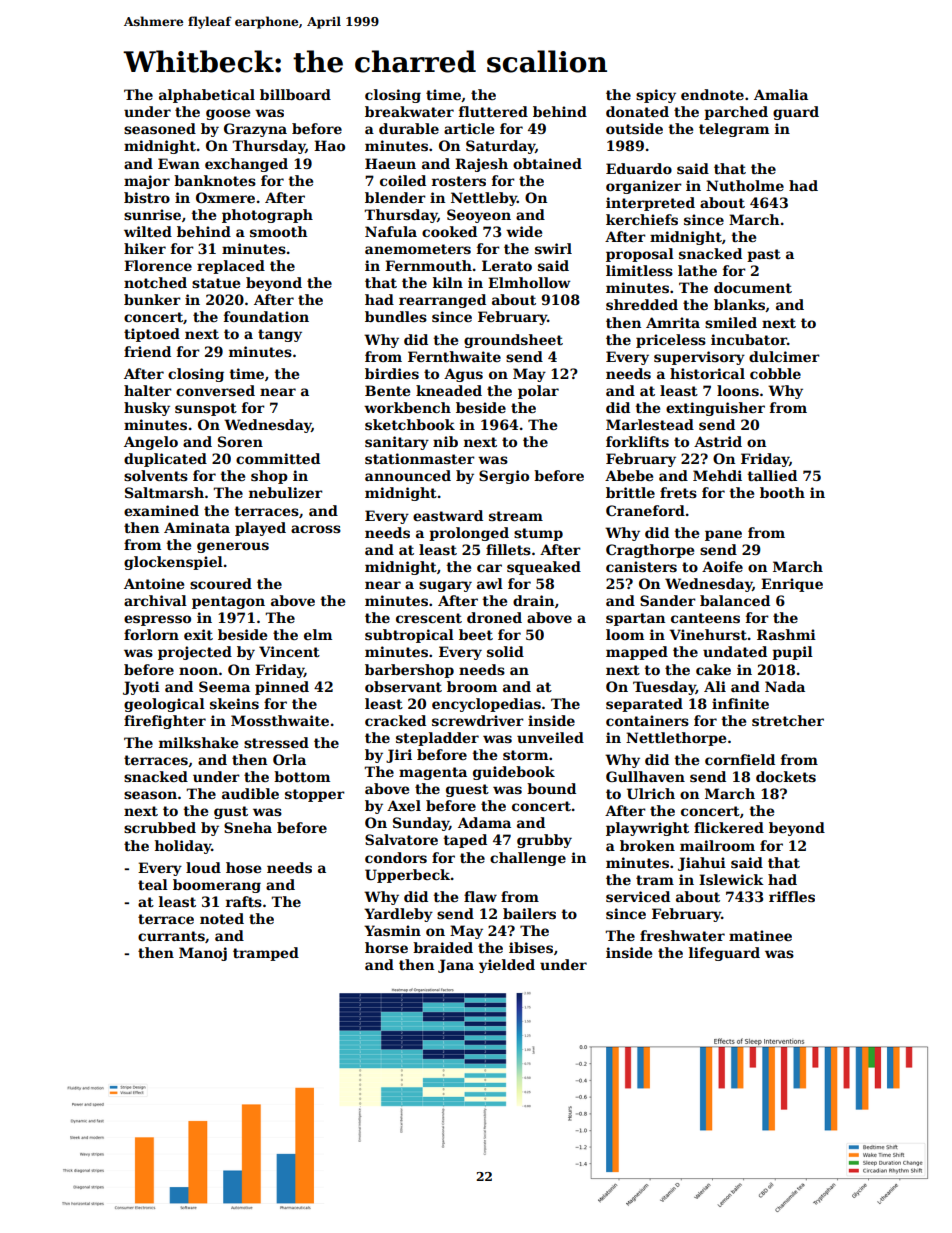  Describe the element at coordinates (671, 341) in the screenshot. I see `priceless` at that location.
